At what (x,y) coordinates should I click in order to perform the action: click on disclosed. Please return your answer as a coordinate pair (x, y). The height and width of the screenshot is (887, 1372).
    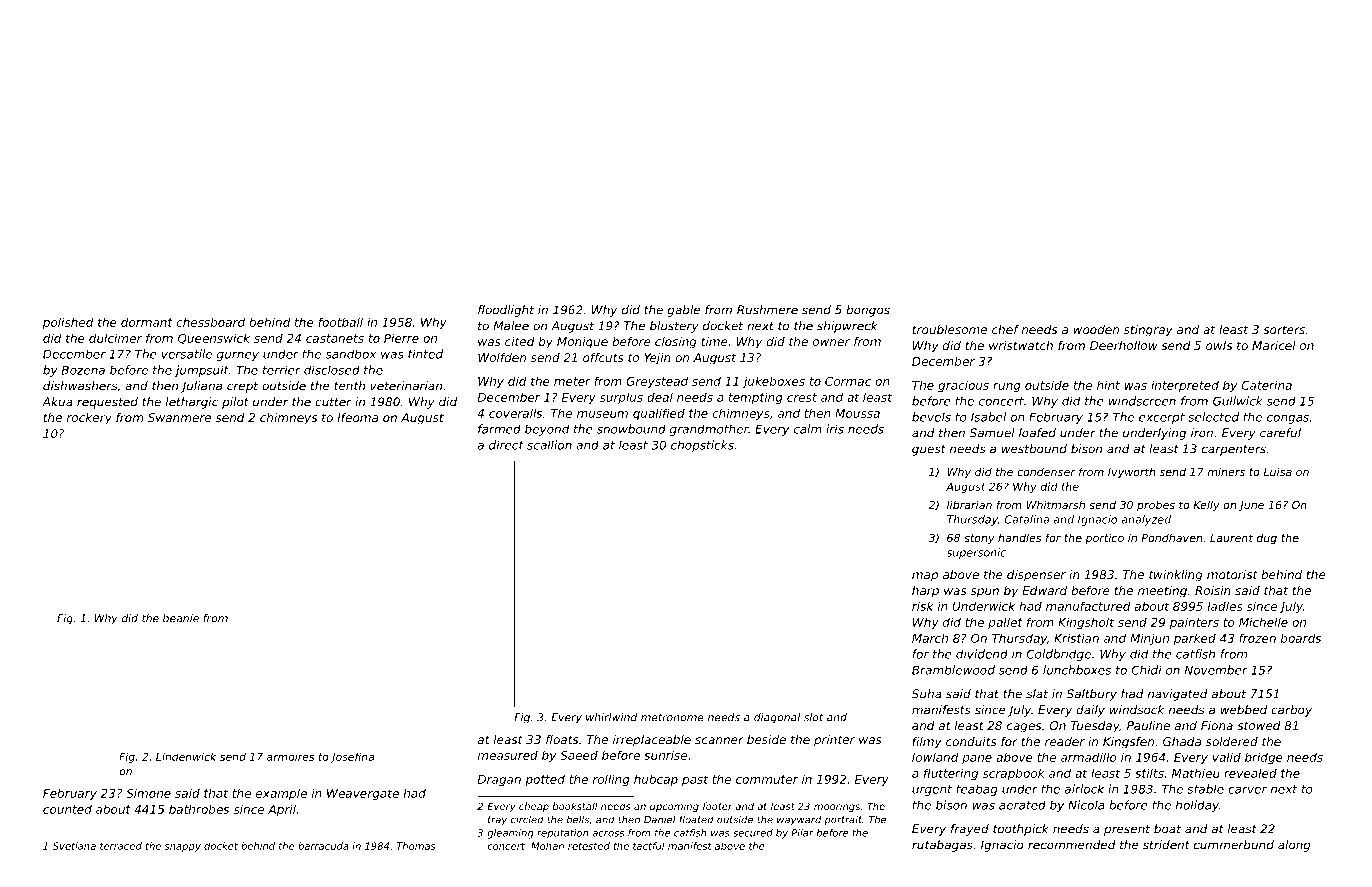
    Looking at the image, I should click on (332, 370).
